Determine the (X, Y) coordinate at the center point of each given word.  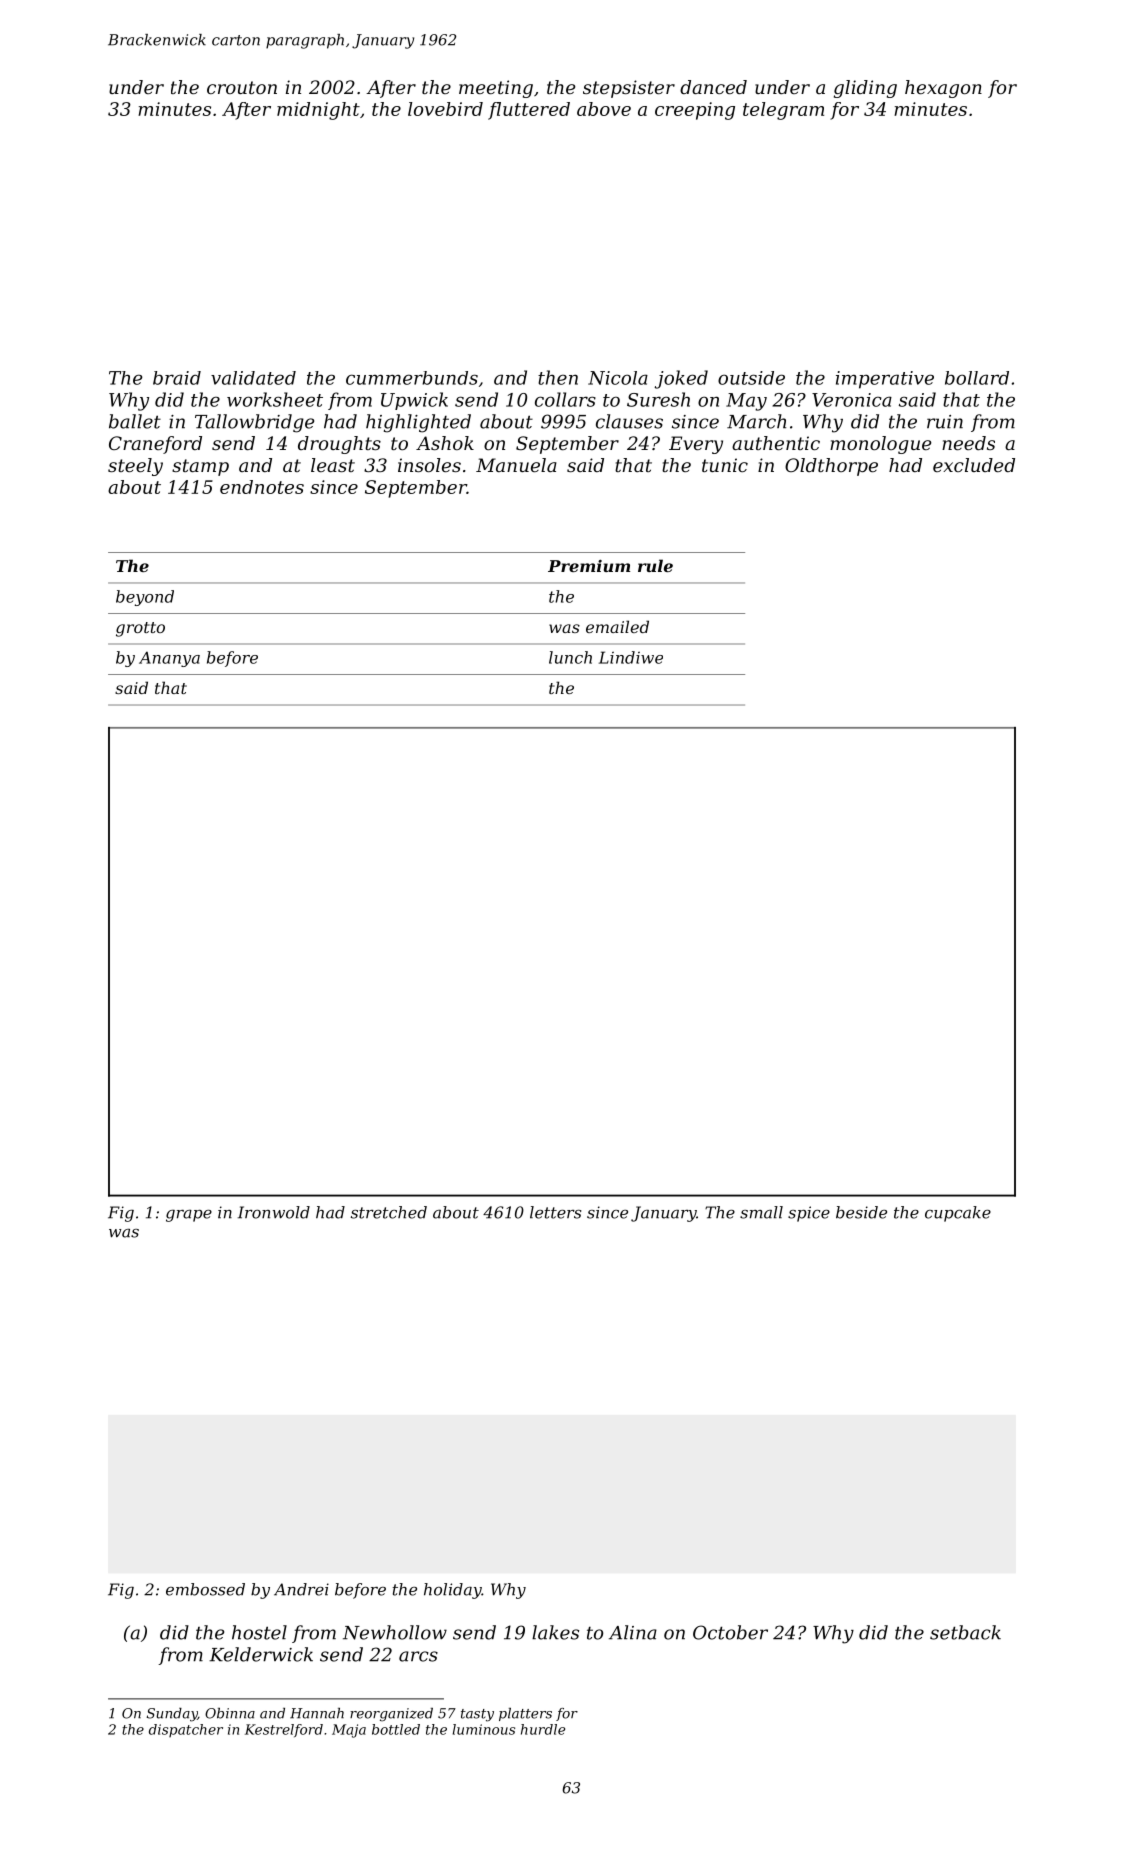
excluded (974, 465)
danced (713, 87)
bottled (396, 1729)
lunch (570, 657)
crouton (242, 87)
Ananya (169, 659)
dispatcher (186, 1730)
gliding (865, 89)
